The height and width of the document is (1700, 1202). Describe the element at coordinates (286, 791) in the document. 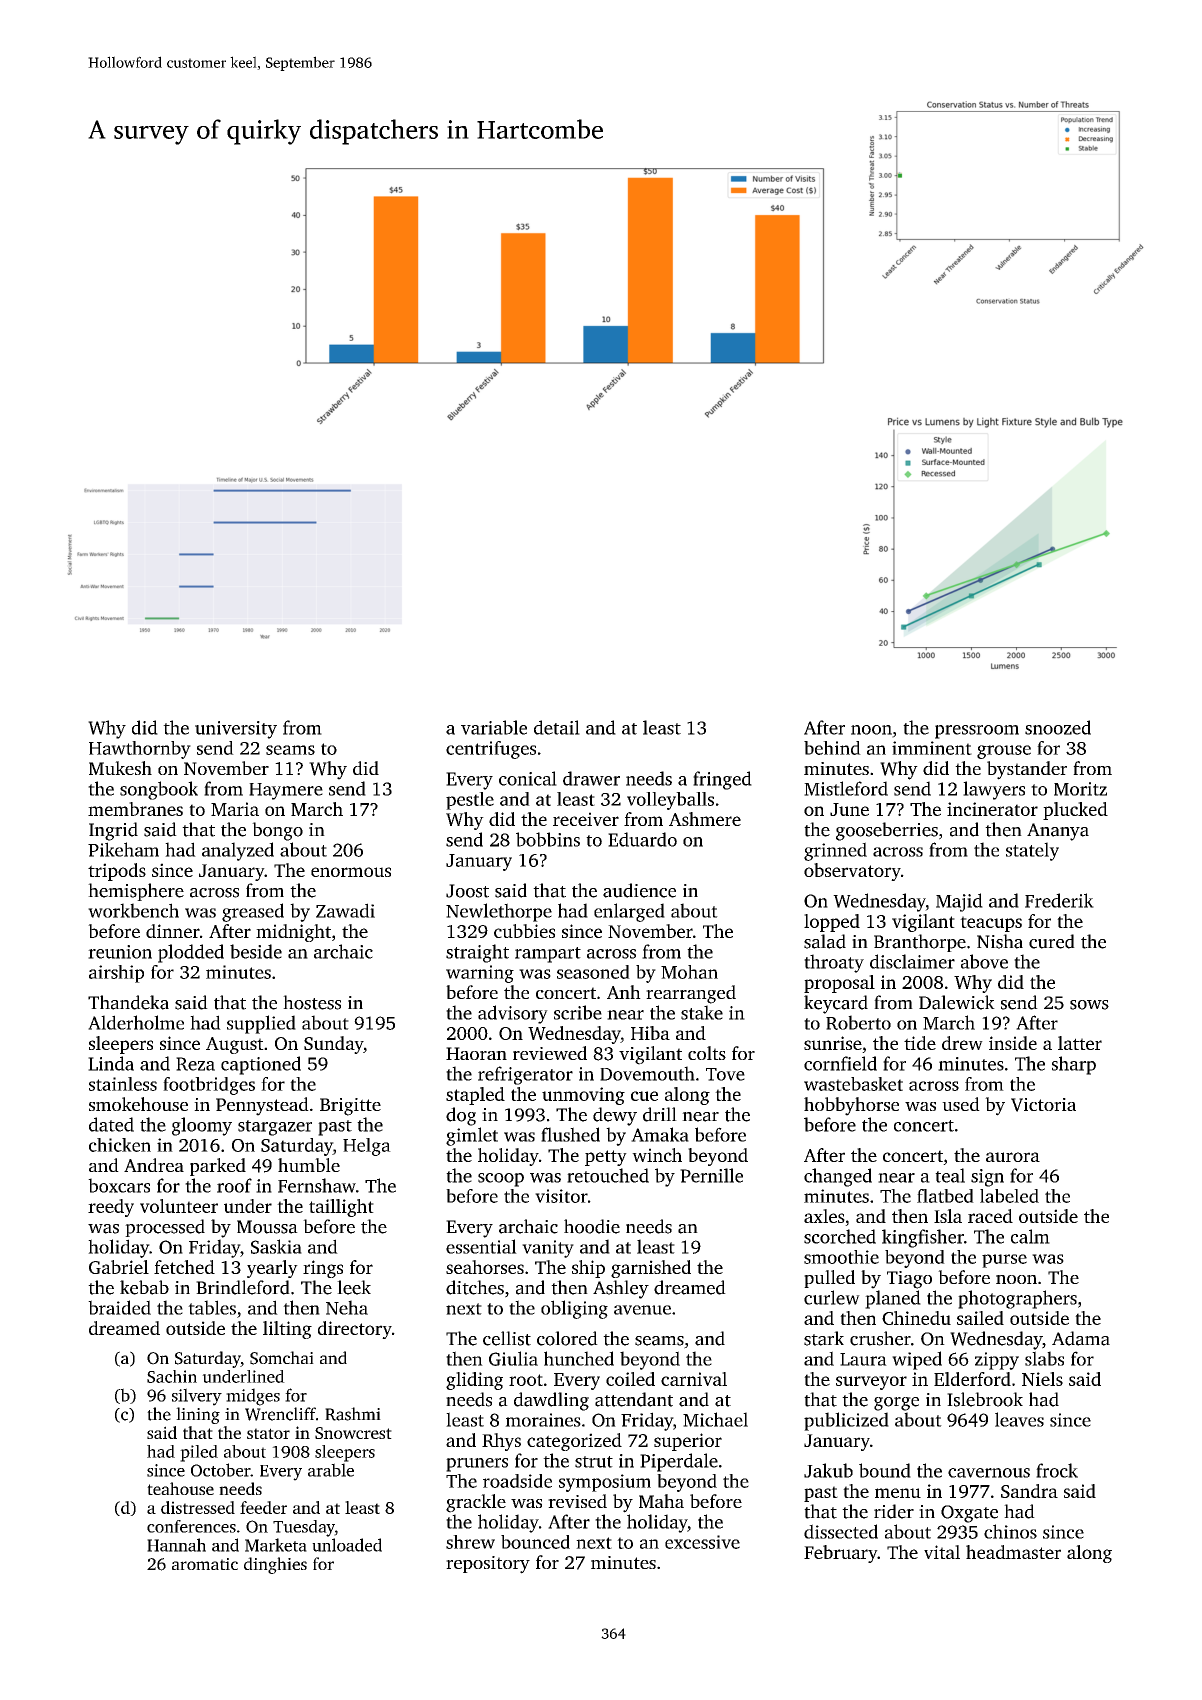

I see `Haymere` at that location.
